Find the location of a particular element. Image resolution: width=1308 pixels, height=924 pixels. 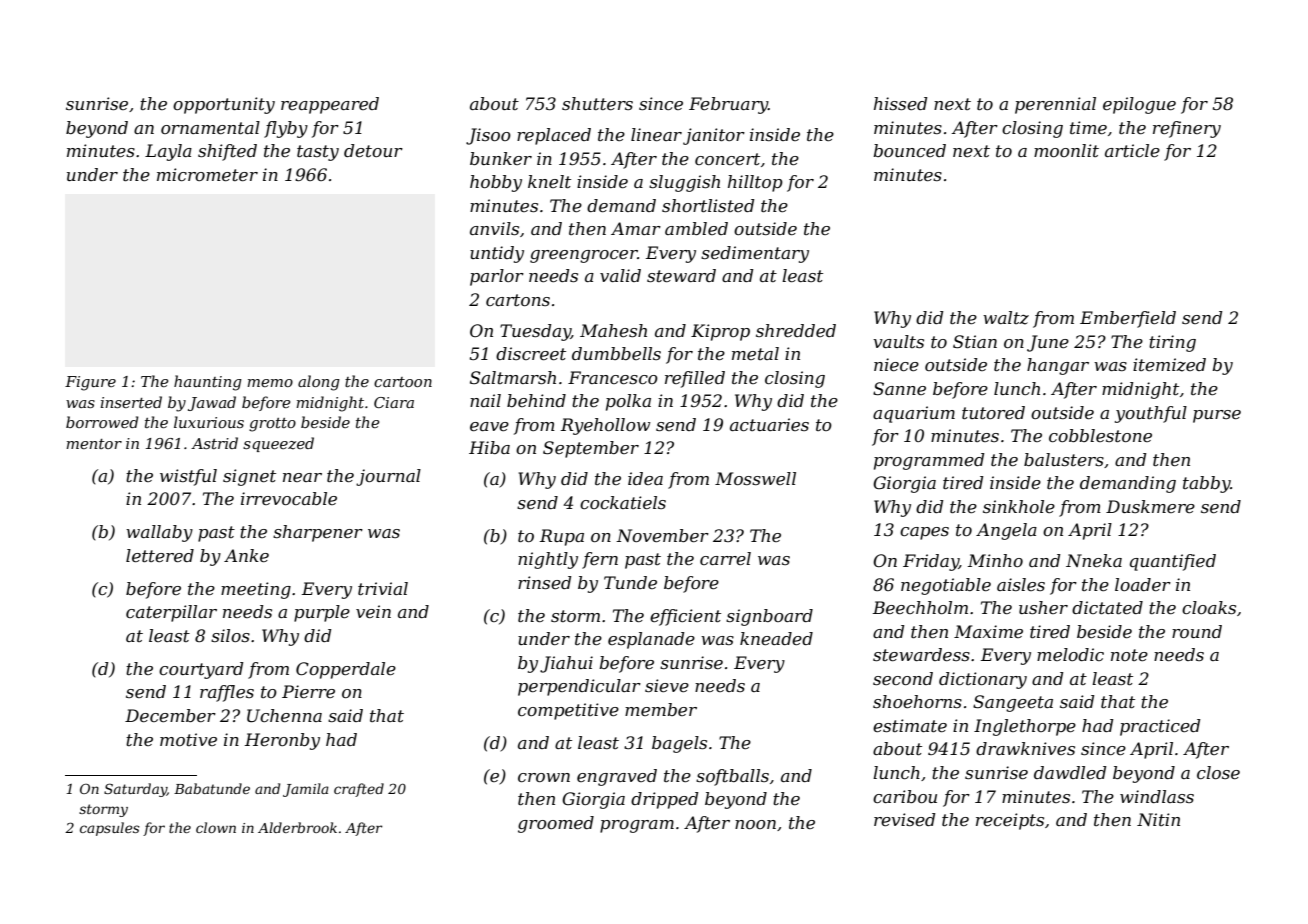

tutored is located at coordinates (993, 412).
